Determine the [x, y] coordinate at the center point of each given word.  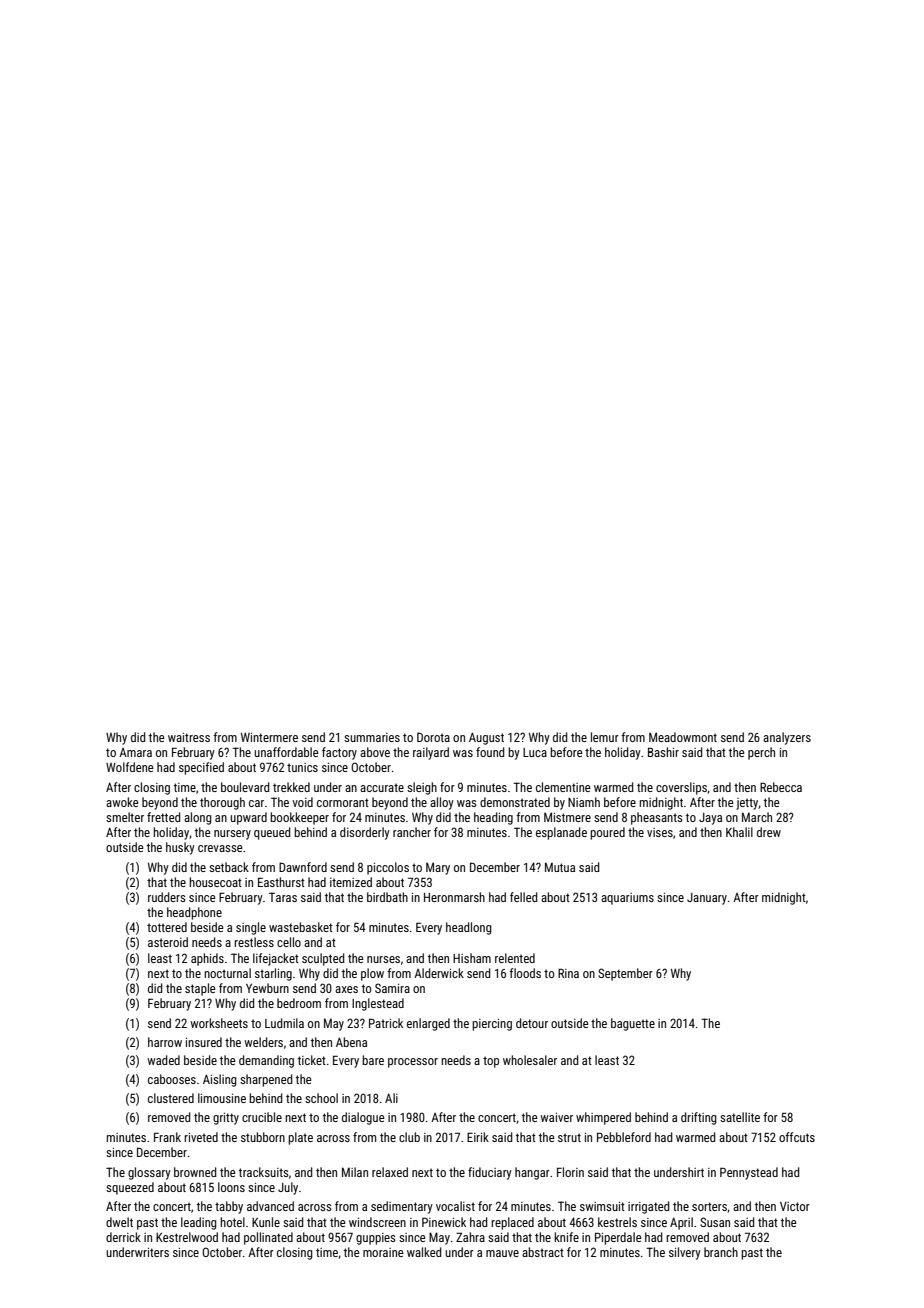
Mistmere [567, 817]
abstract [543, 1252]
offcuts [797, 1137]
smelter [125, 817]
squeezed [130, 1188]
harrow [165, 1042]
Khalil [739, 832]
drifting [699, 1118]
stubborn [263, 1137]
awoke [122, 802]
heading [493, 818]
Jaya [710, 819]
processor [413, 1063]
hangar [532, 1173]
